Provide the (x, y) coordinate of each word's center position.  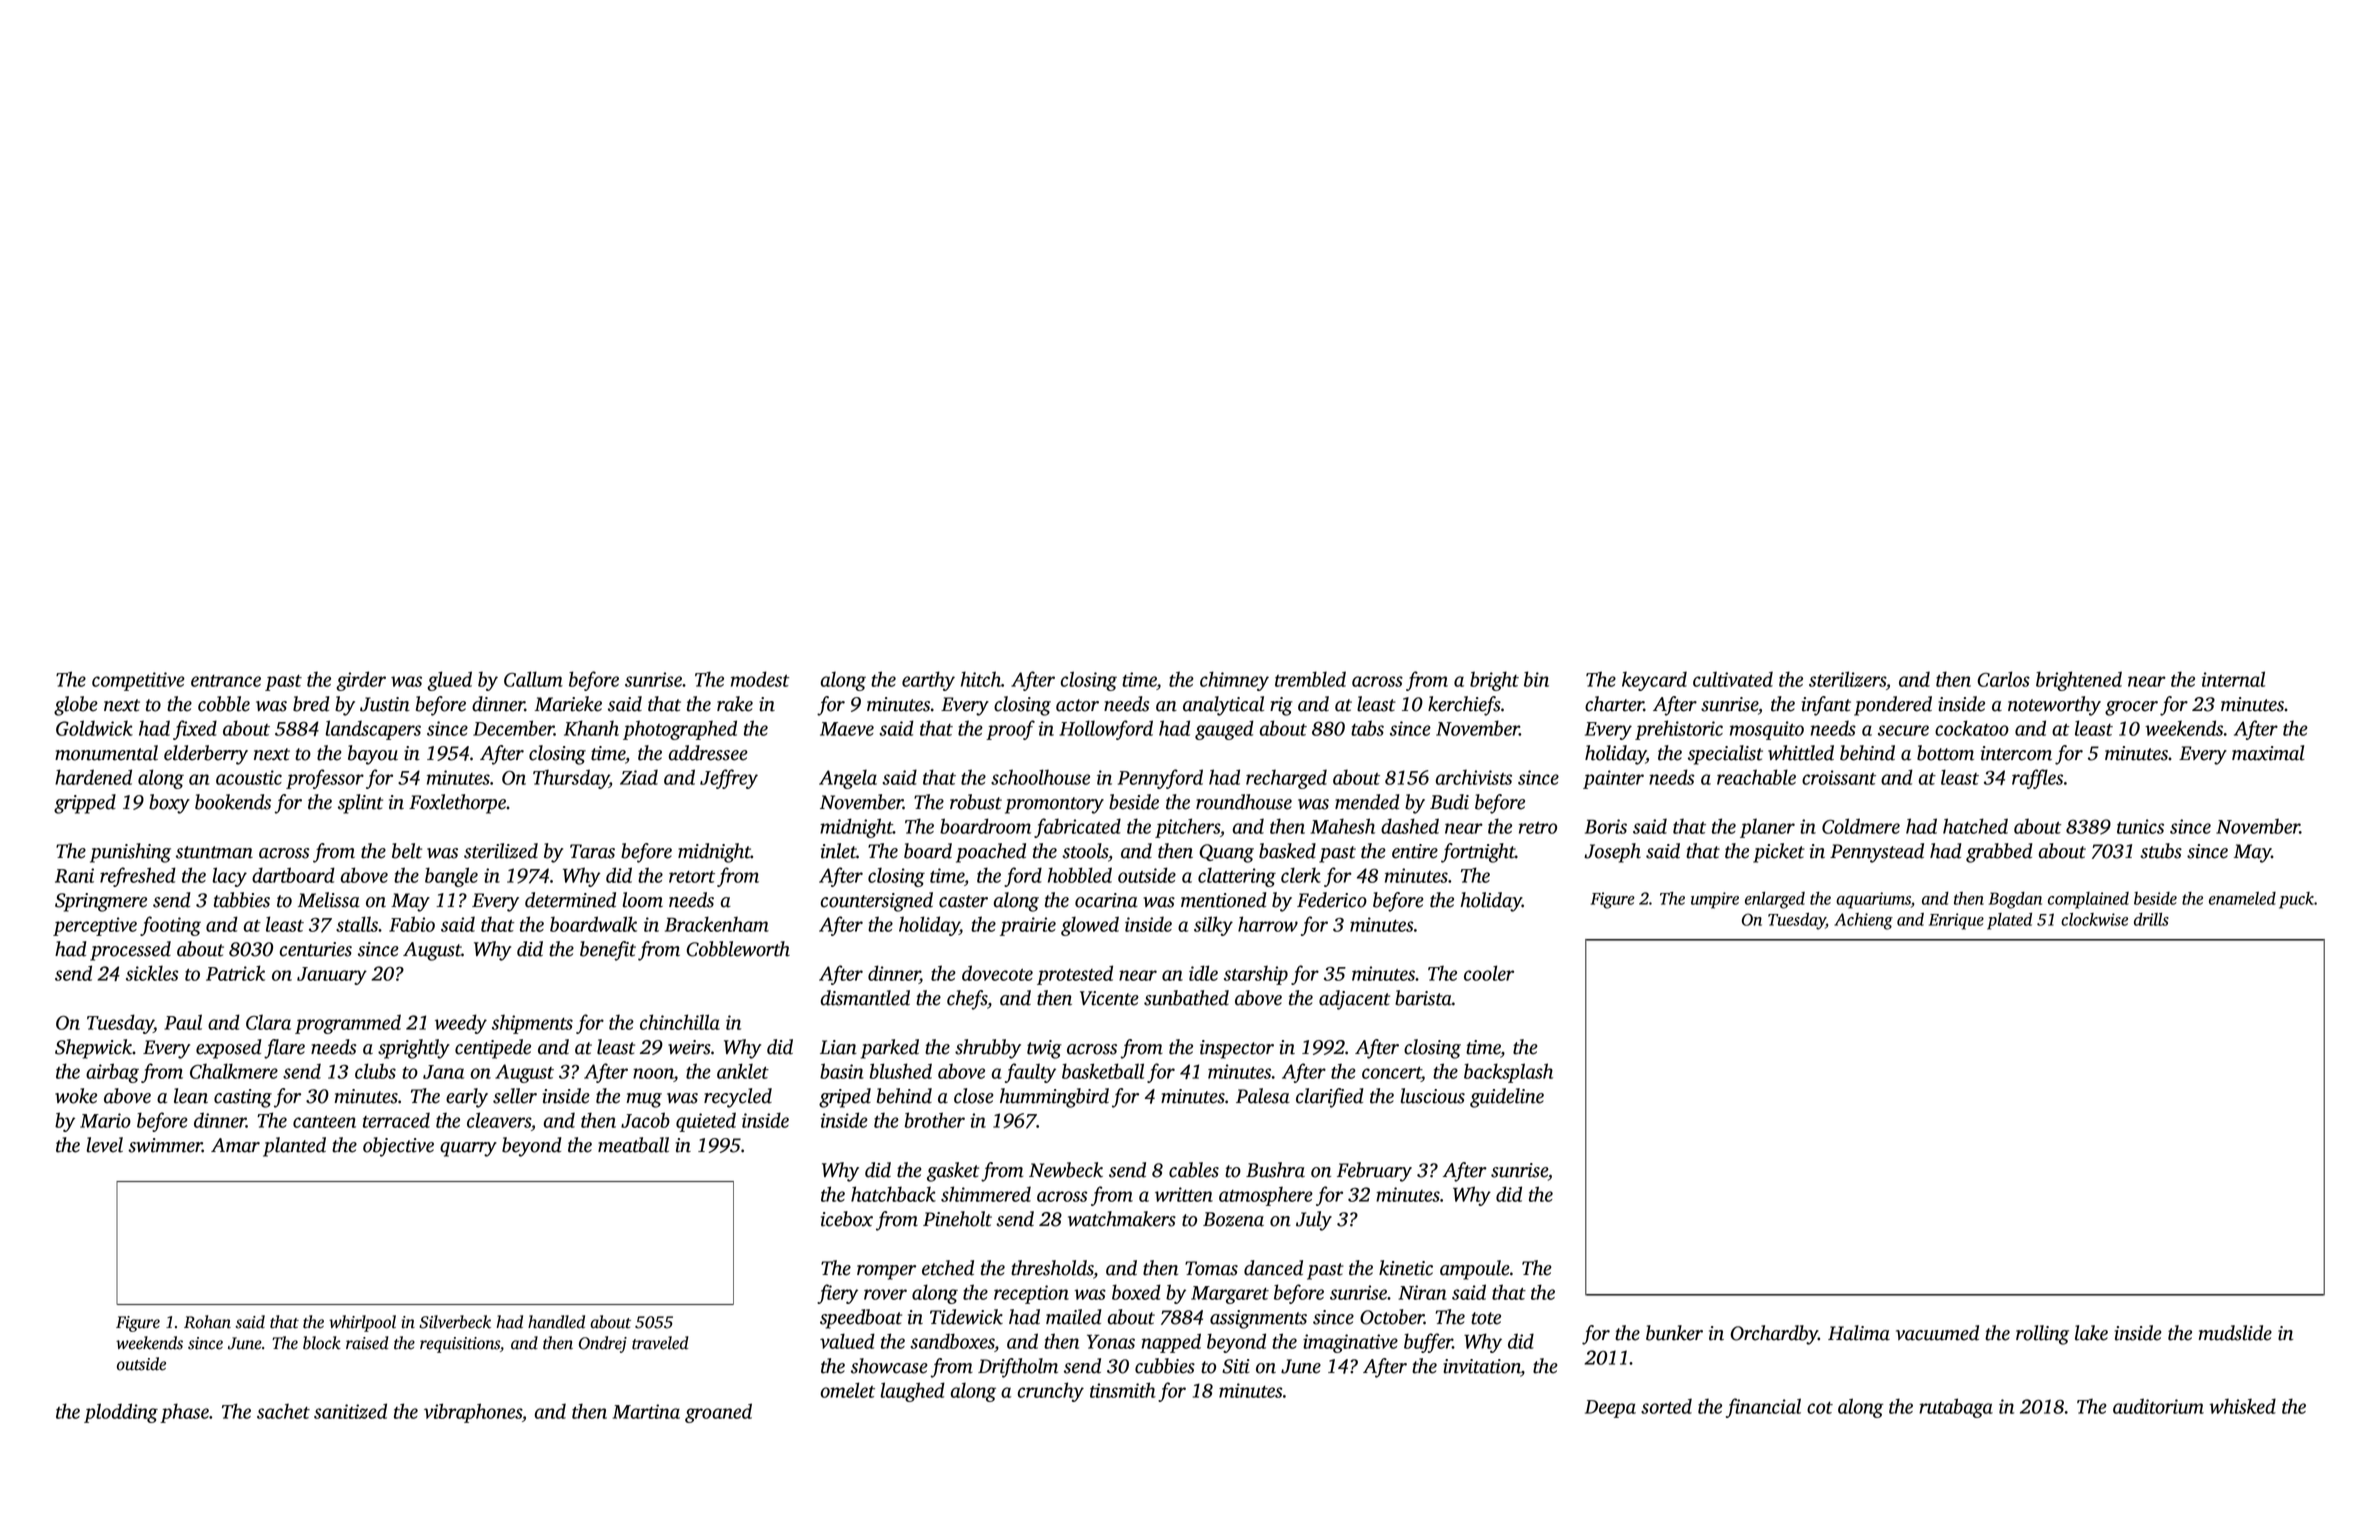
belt (407, 851)
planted (294, 1147)
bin (1536, 679)
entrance (226, 681)
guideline (1507, 1098)
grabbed (1999, 853)
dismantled (865, 998)
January (332, 976)
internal (2233, 679)
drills (2151, 919)
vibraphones (473, 1413)
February (1374, 1172)
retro (1538, 828)
